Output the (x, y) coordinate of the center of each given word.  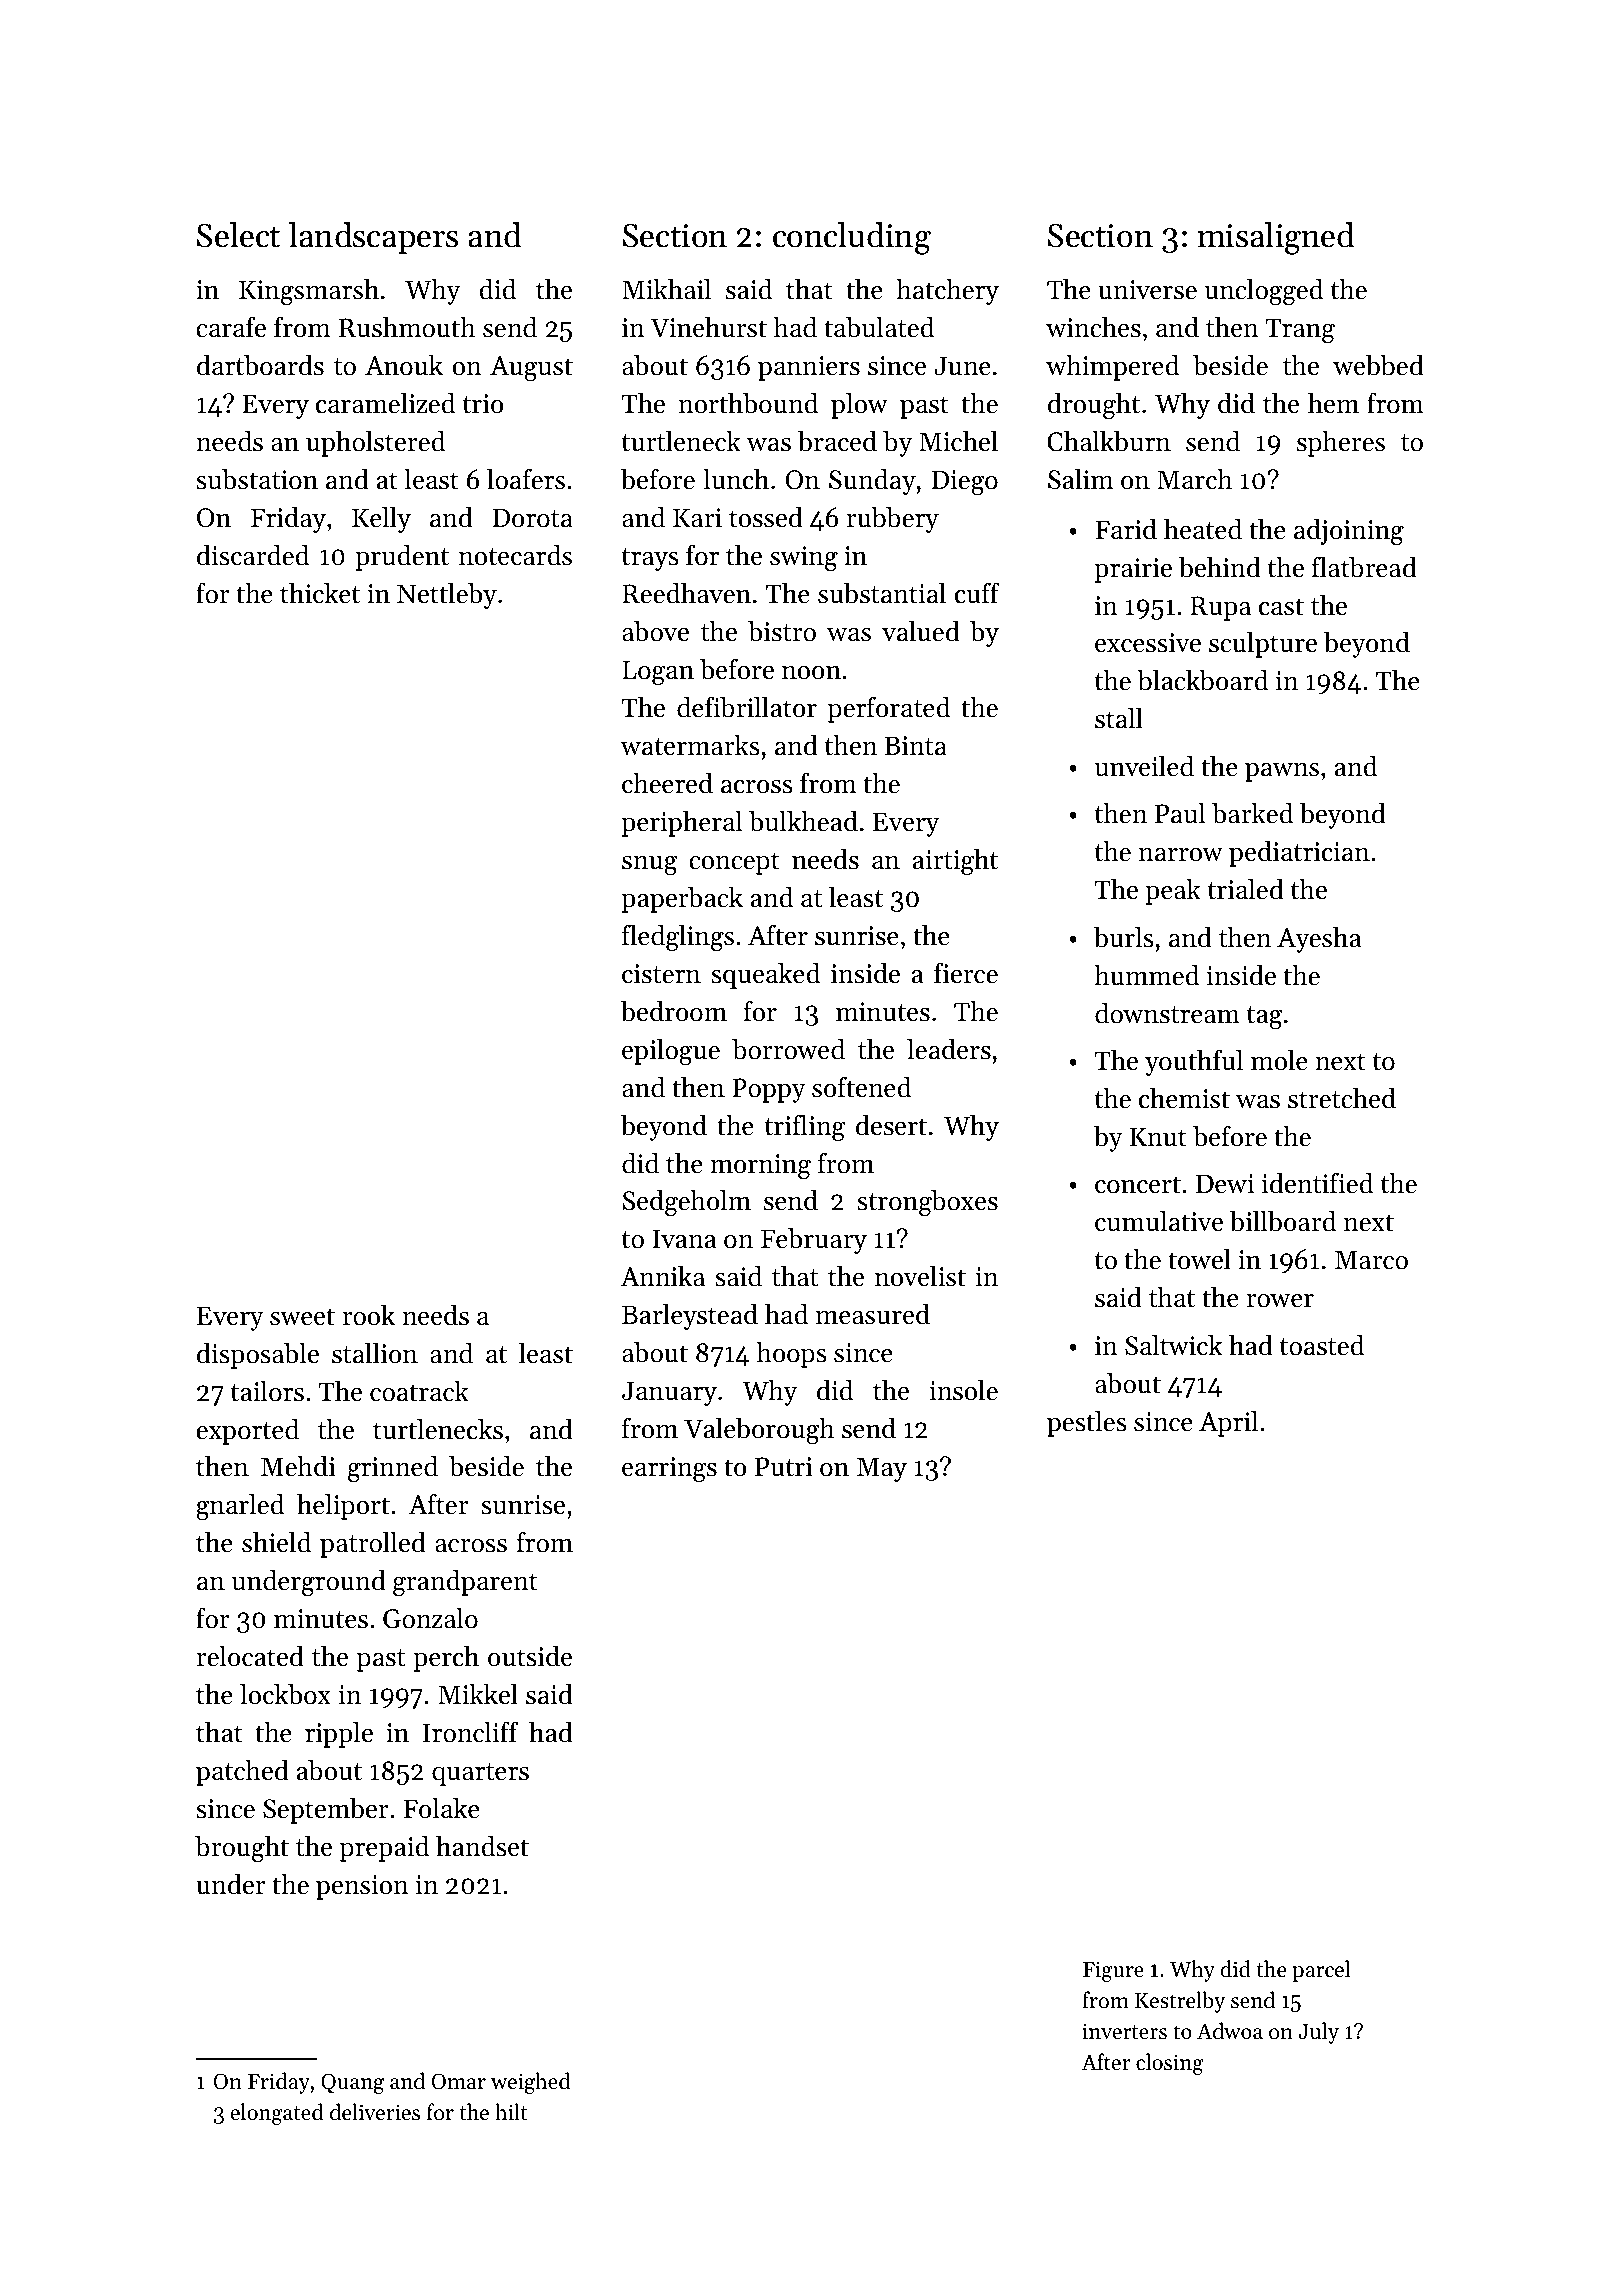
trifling (805, 1127)
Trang (1300, 330)
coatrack (419, 1391)
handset (482, 1846)
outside (530, 1656)
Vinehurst (708, 327)
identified (1317, 1183)
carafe (231, 327)
